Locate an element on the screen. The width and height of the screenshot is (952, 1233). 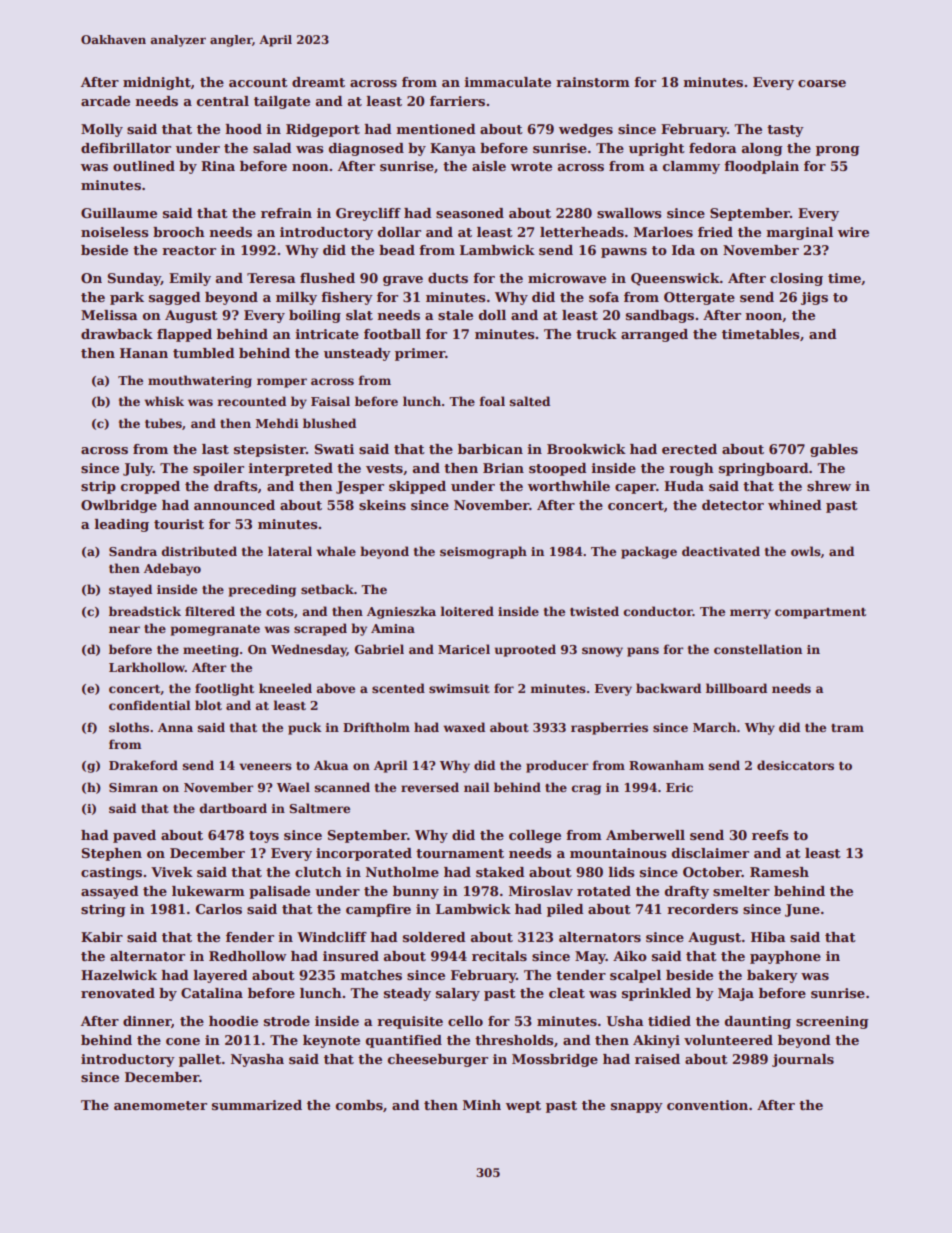
barbican is located at coordinates (490, 449).
